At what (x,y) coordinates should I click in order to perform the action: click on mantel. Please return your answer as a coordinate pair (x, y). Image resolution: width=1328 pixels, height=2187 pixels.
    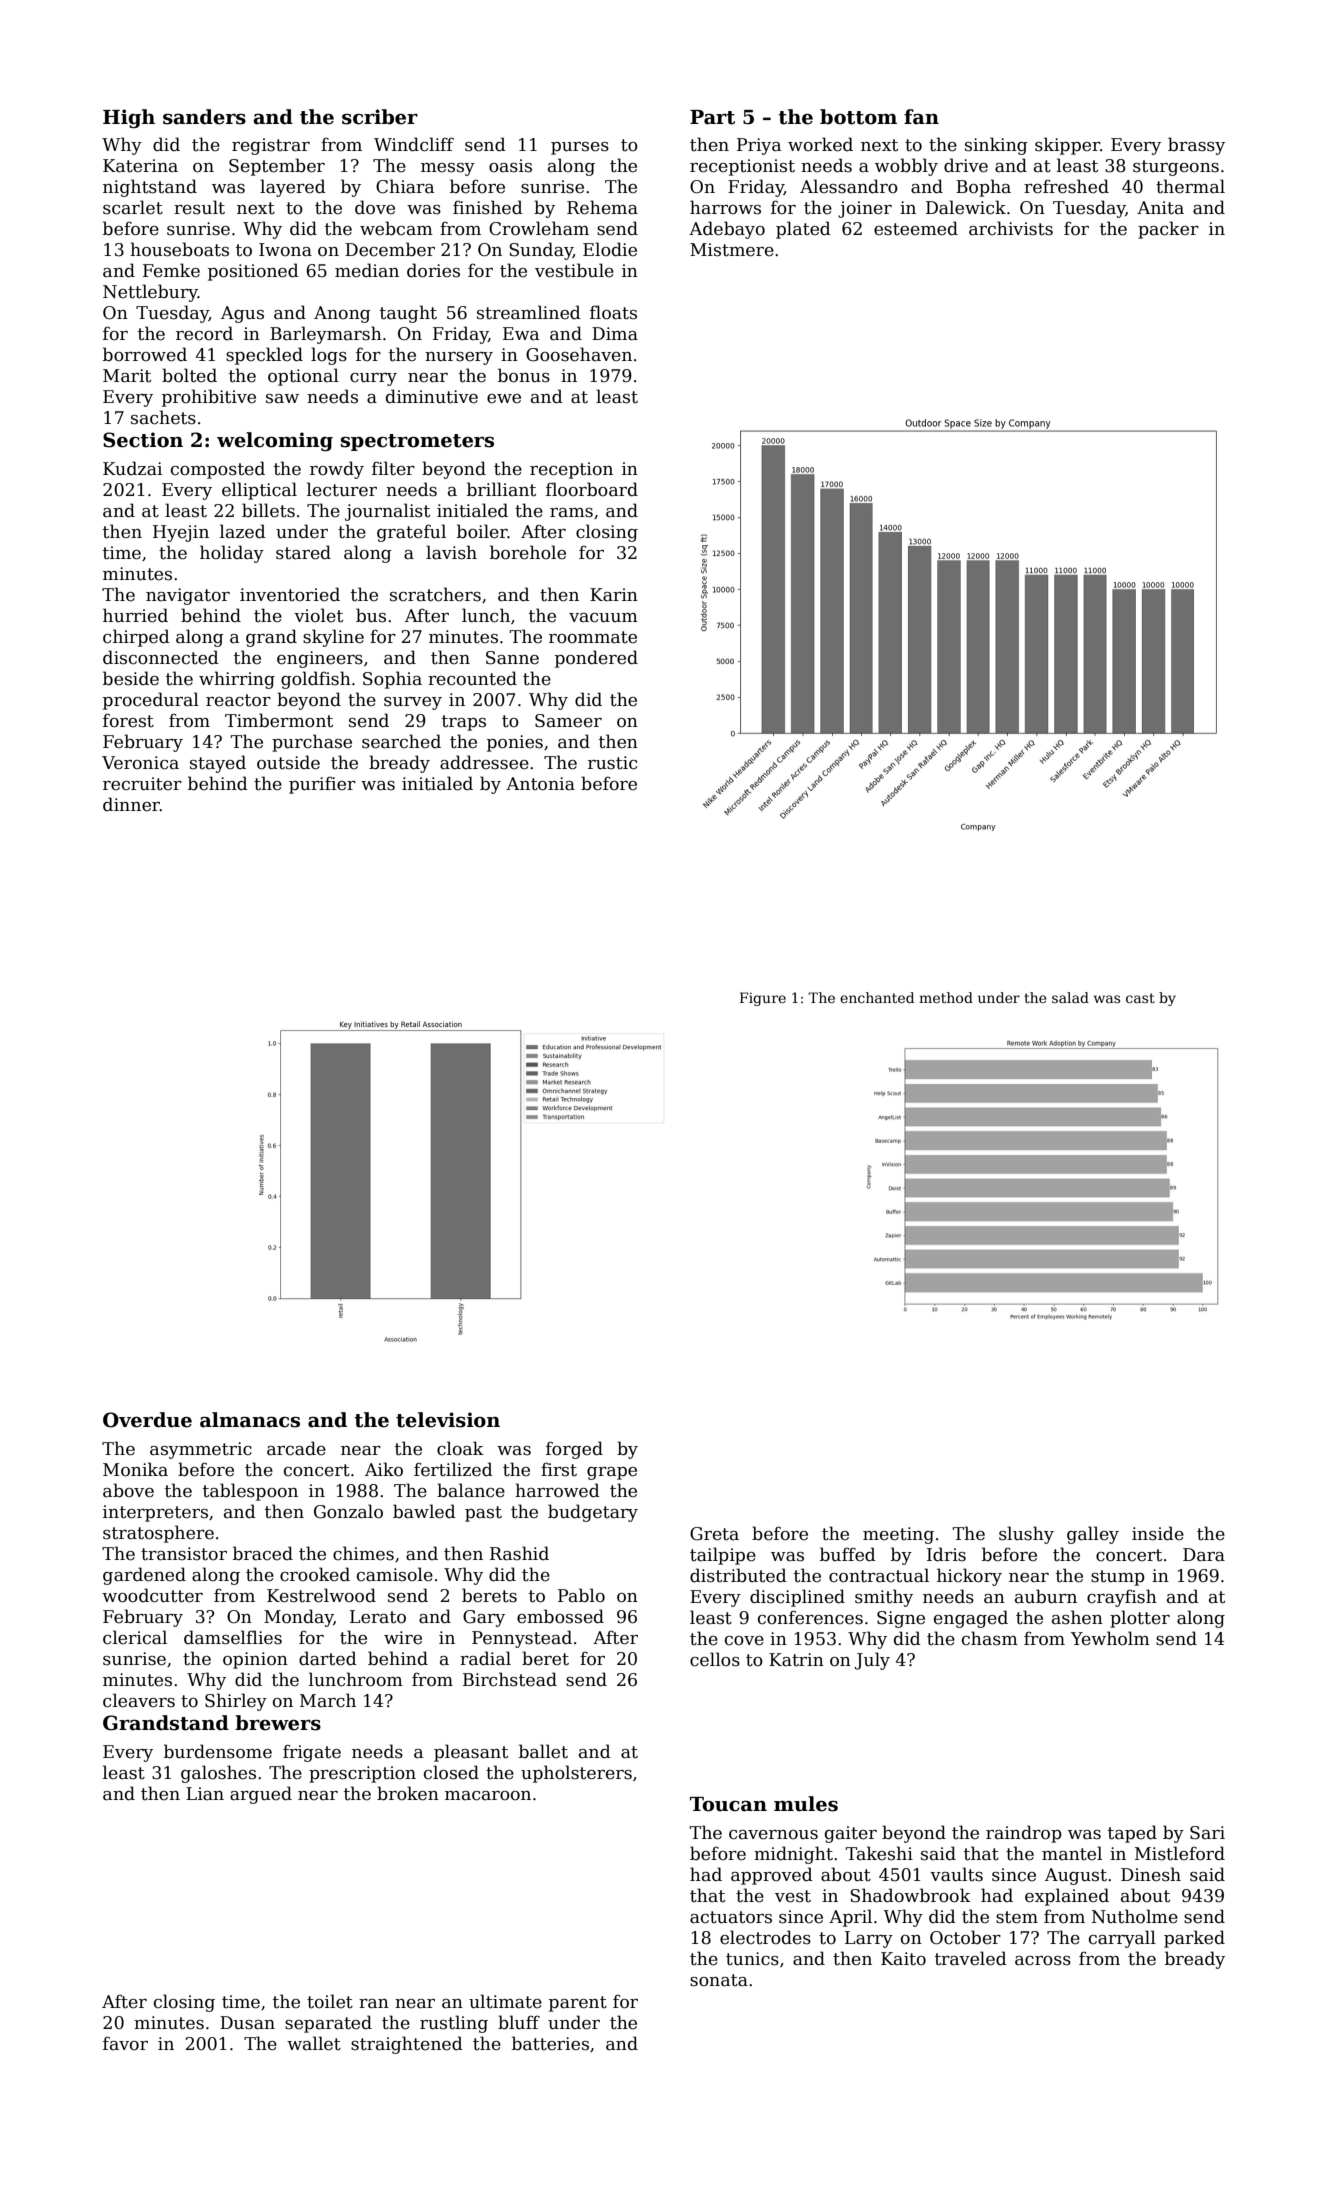
    Looking at the image, I should click on (1072, 1853).
